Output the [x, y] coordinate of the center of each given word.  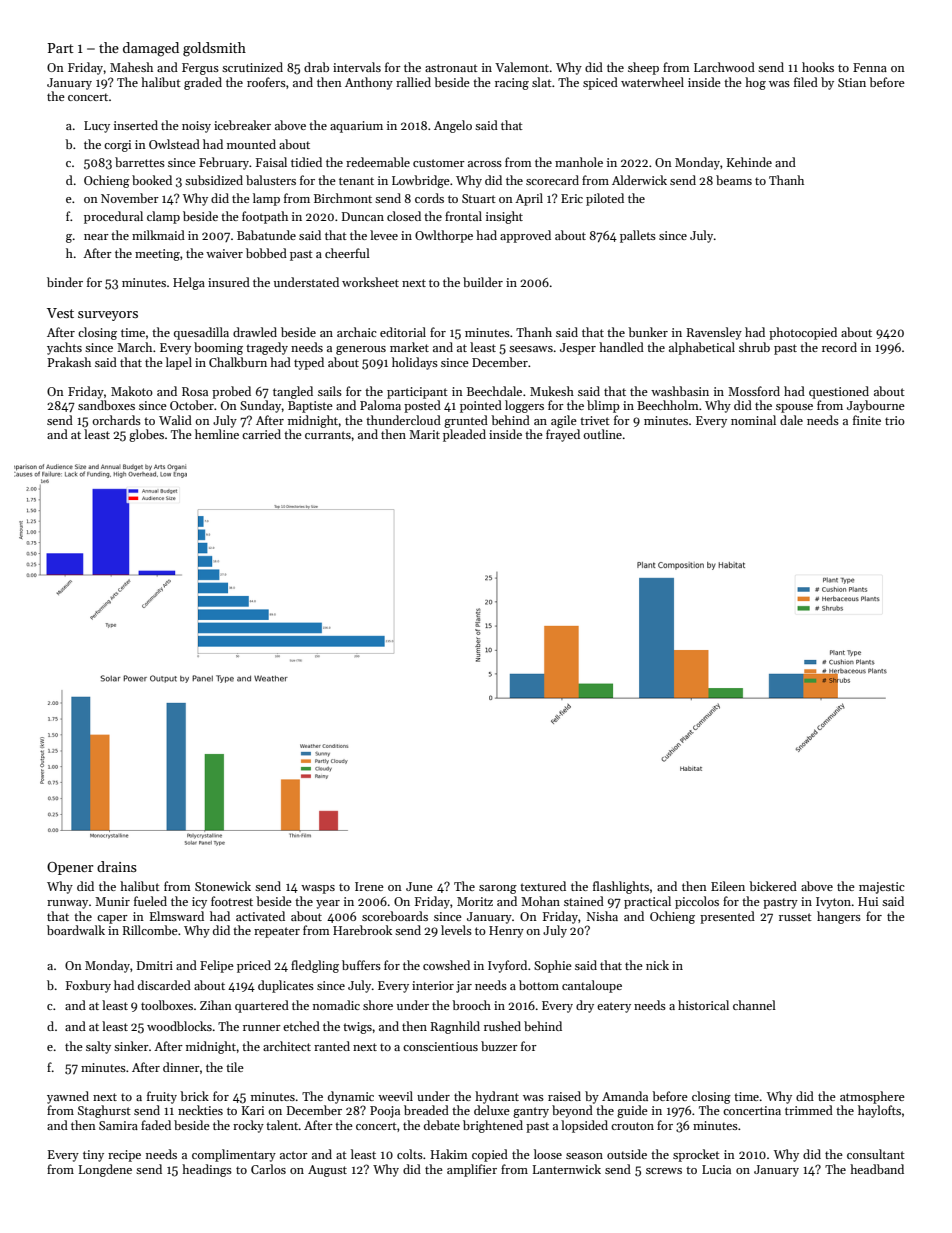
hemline [217, 434]
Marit [424, 434]
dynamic [351, 1097]
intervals [357, 67]
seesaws [531, 349]
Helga [189, 283]
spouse [794, 408]
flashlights [621, 887]
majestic [882, 888]
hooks [818, 67]
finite [867, 420]
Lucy [97, 127]
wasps [318, 889]
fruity [162, 1097]
